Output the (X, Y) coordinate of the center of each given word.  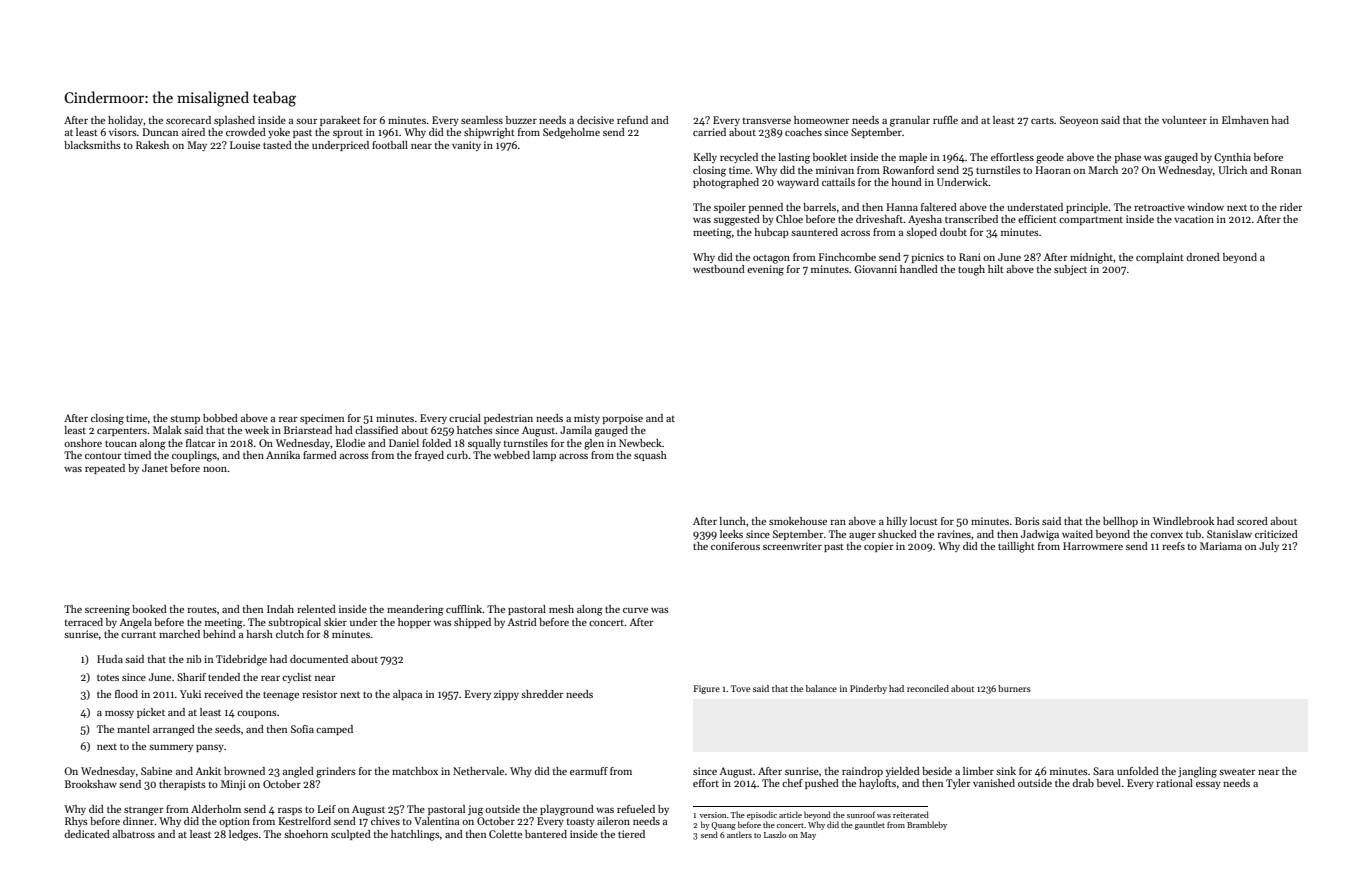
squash (650, 456)
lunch (732, 521)
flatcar (201, 443)
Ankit (208, 771)
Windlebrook (1183, 521)
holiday (126, 121)
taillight (1016, 547)
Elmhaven (1245, 120)
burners (1014, 688)
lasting (794, 158)
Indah (280, 609)
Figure (706, 689)
